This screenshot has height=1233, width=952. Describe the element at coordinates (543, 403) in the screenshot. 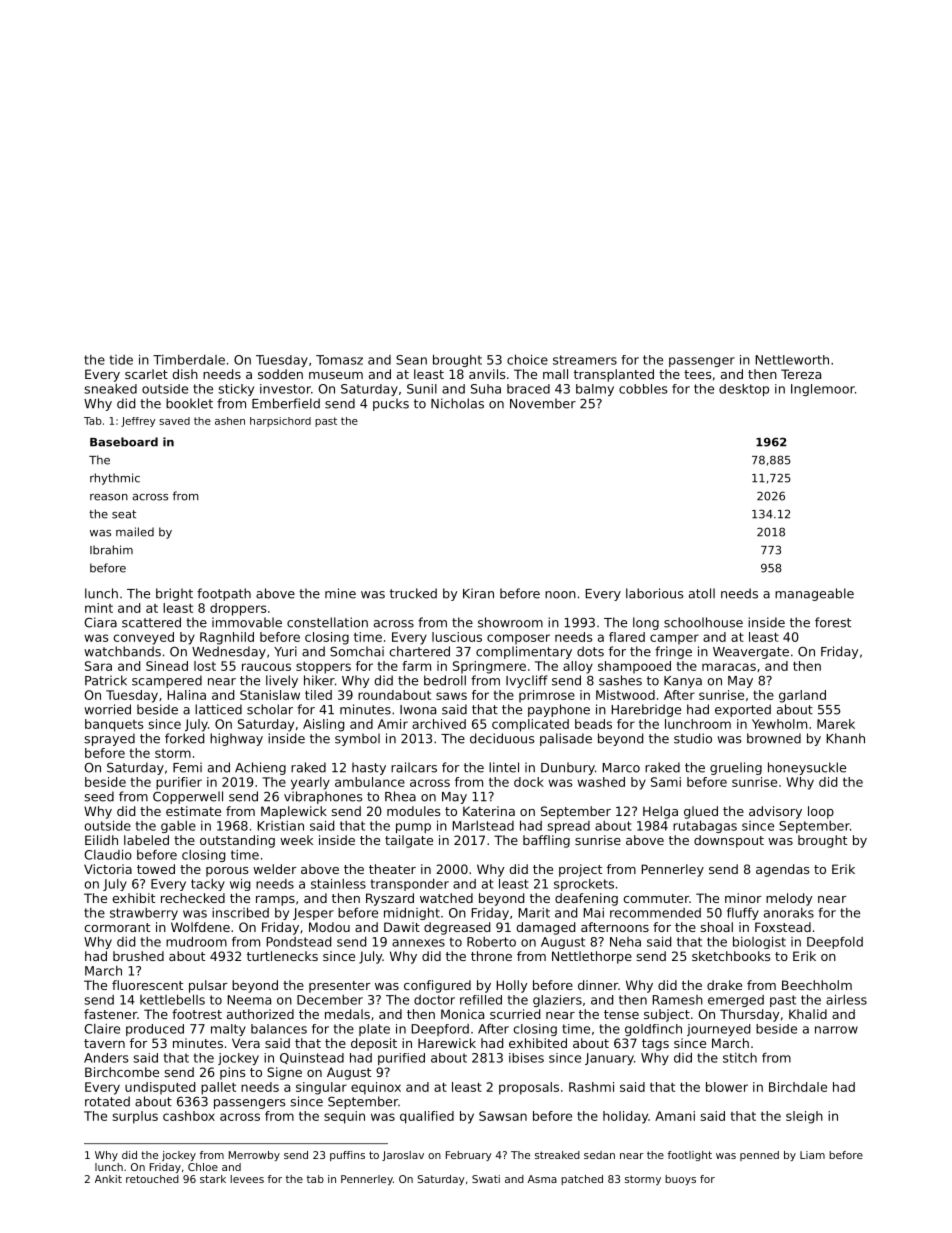

I see `November` at that location.
